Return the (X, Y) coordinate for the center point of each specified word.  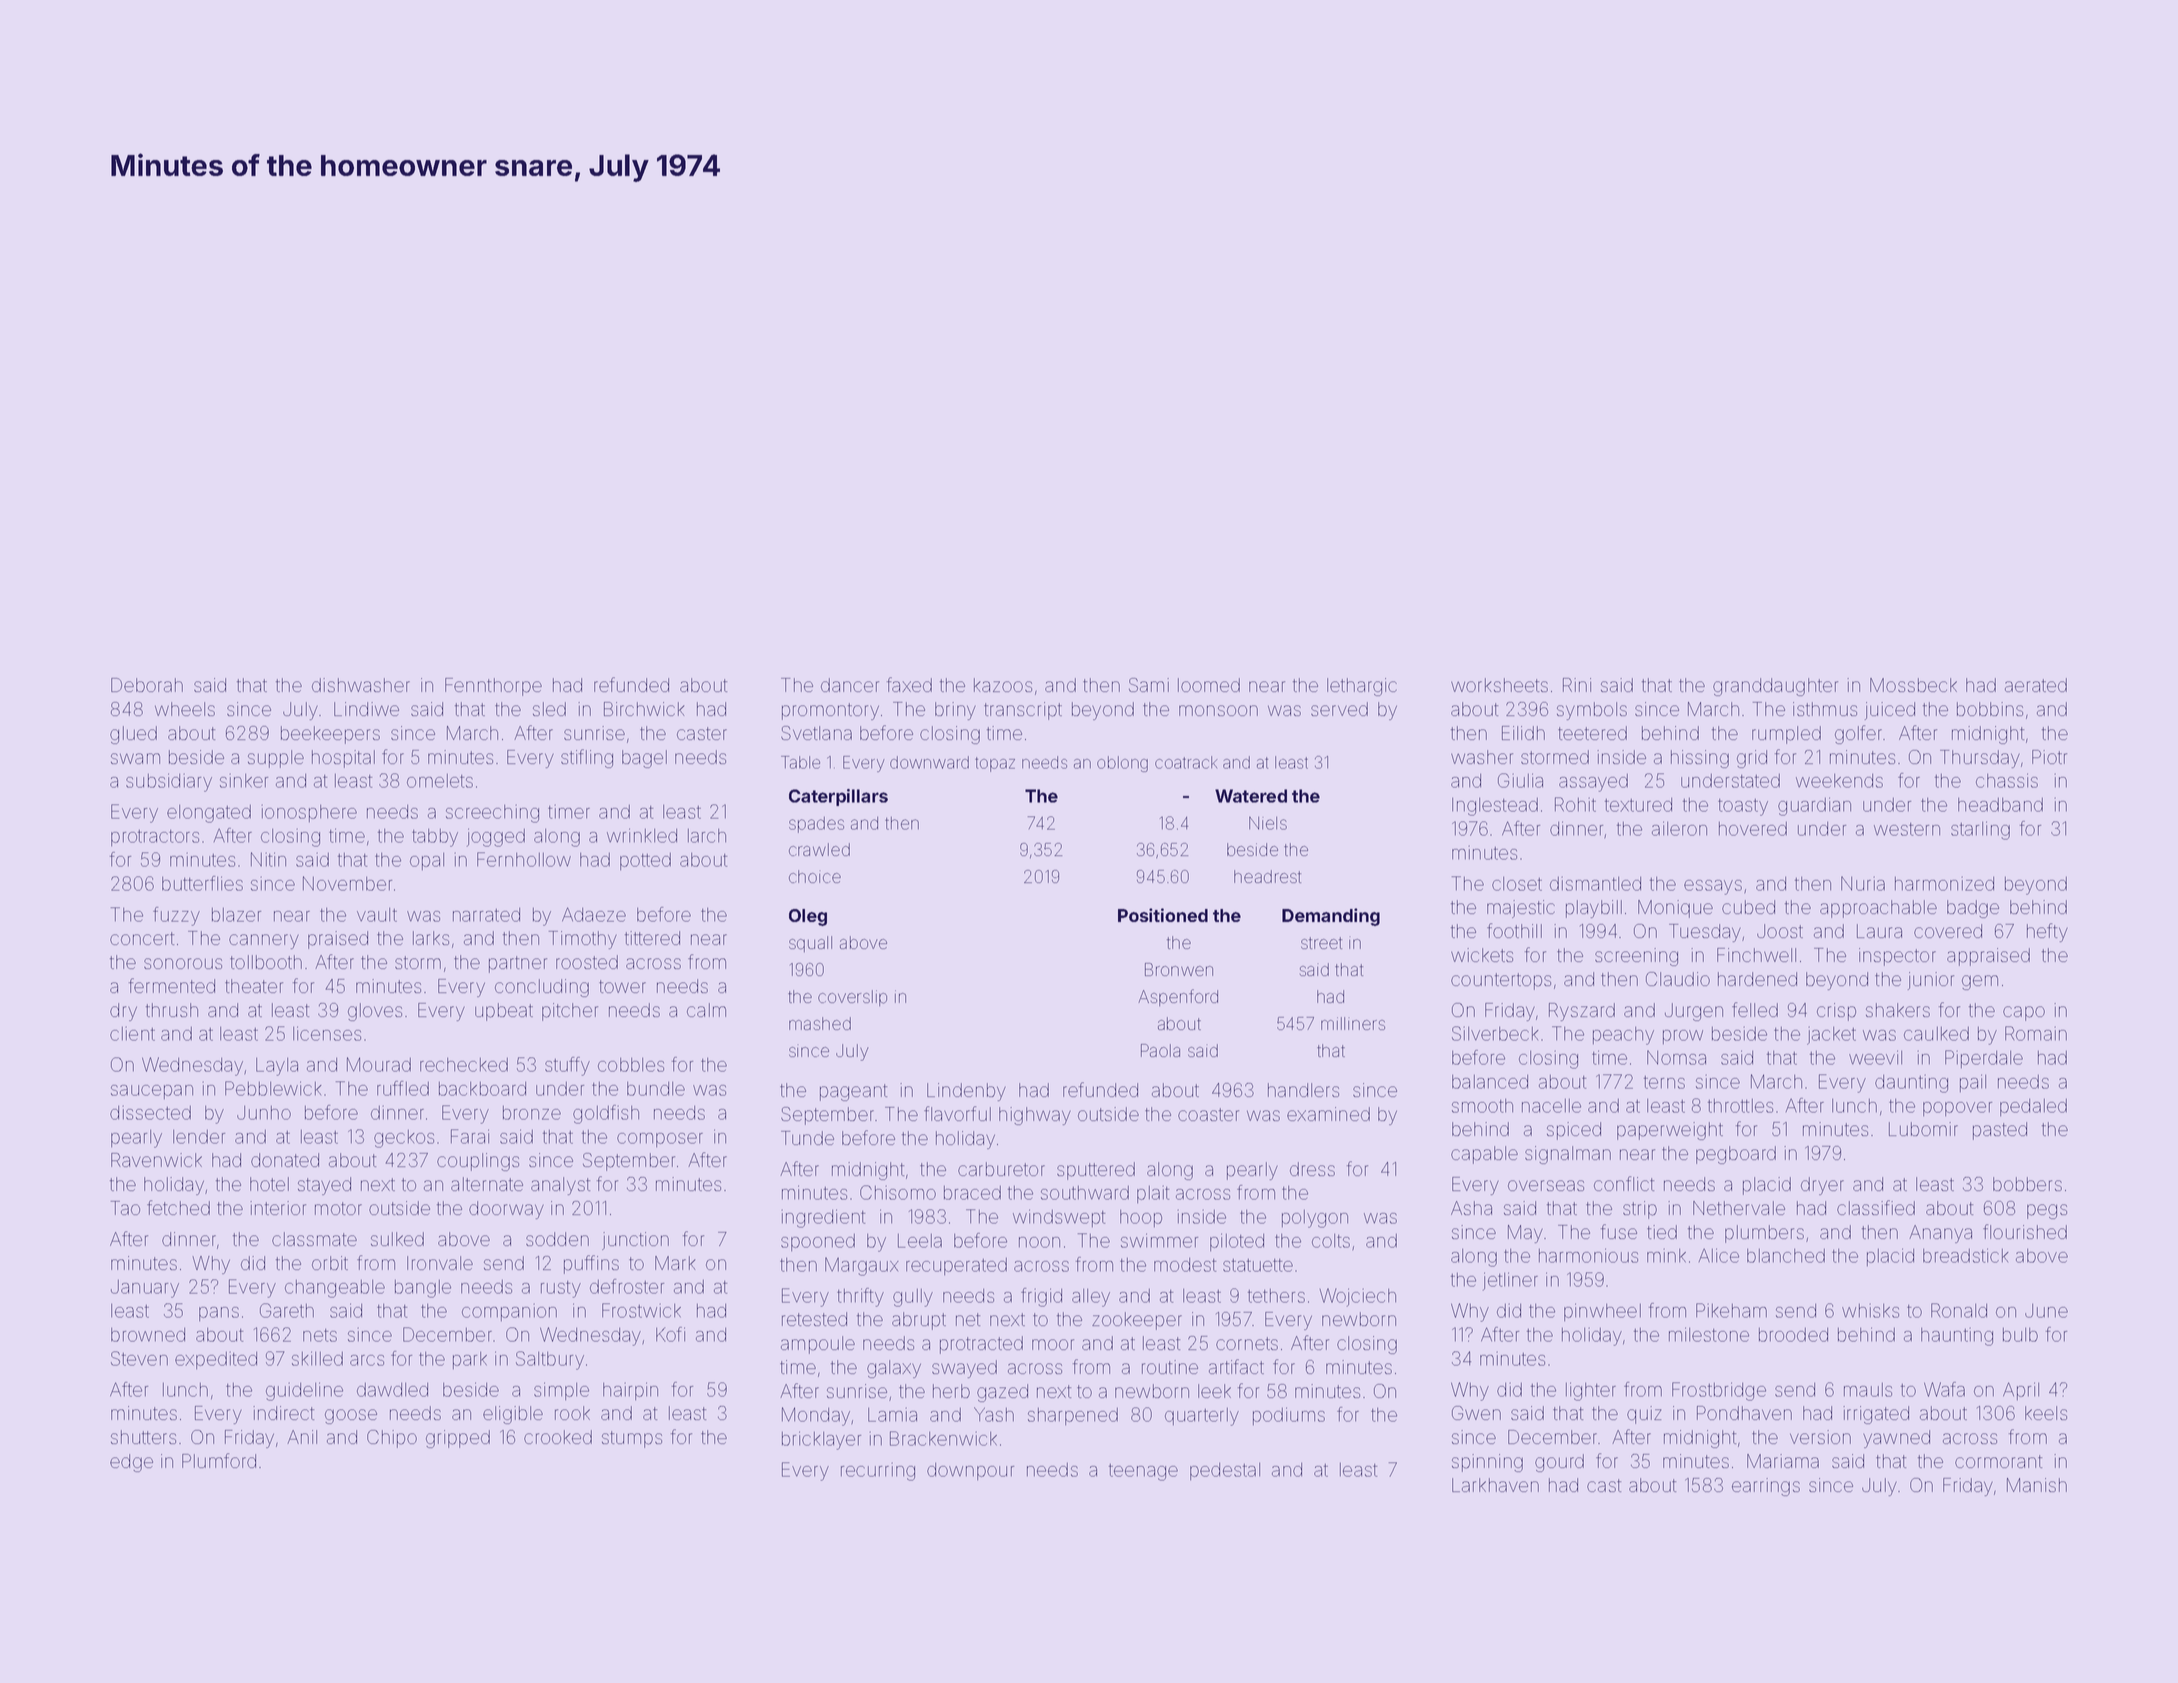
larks (431, 938)
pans (219, 1314)
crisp (1836, 1012)
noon (1039, 1242)
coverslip (852, 998)
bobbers (2027, 1184)
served (1339, 709)
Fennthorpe (493, 687)
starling (1980, 830)
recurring (878, 1471)
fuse (1619, 1231)
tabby (435, 838)
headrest (1267, 876)
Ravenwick (156, 1160)
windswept (1059, 1218)
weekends (1839, 781)
